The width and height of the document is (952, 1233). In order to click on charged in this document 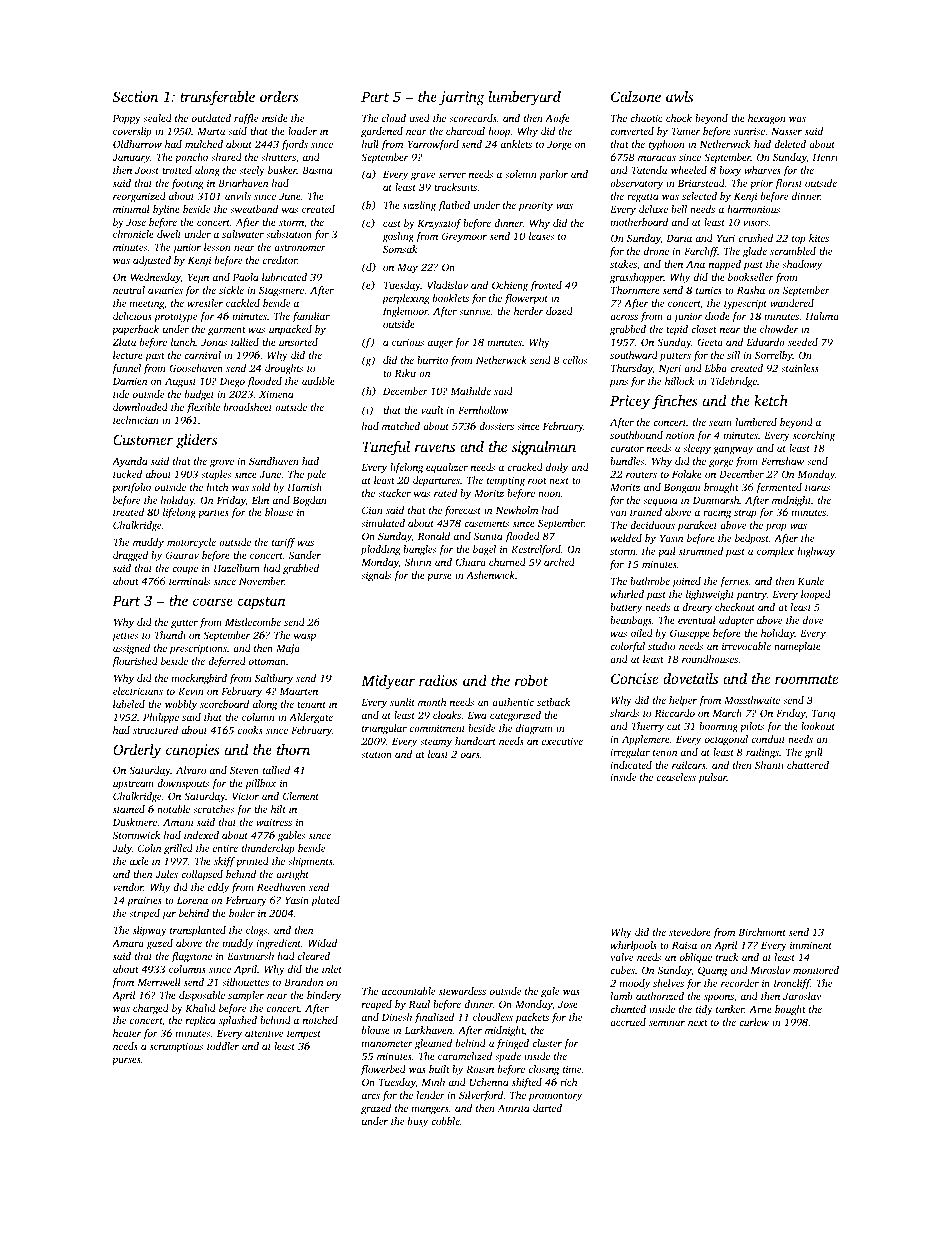, I will do `click(151, 1009)`.
